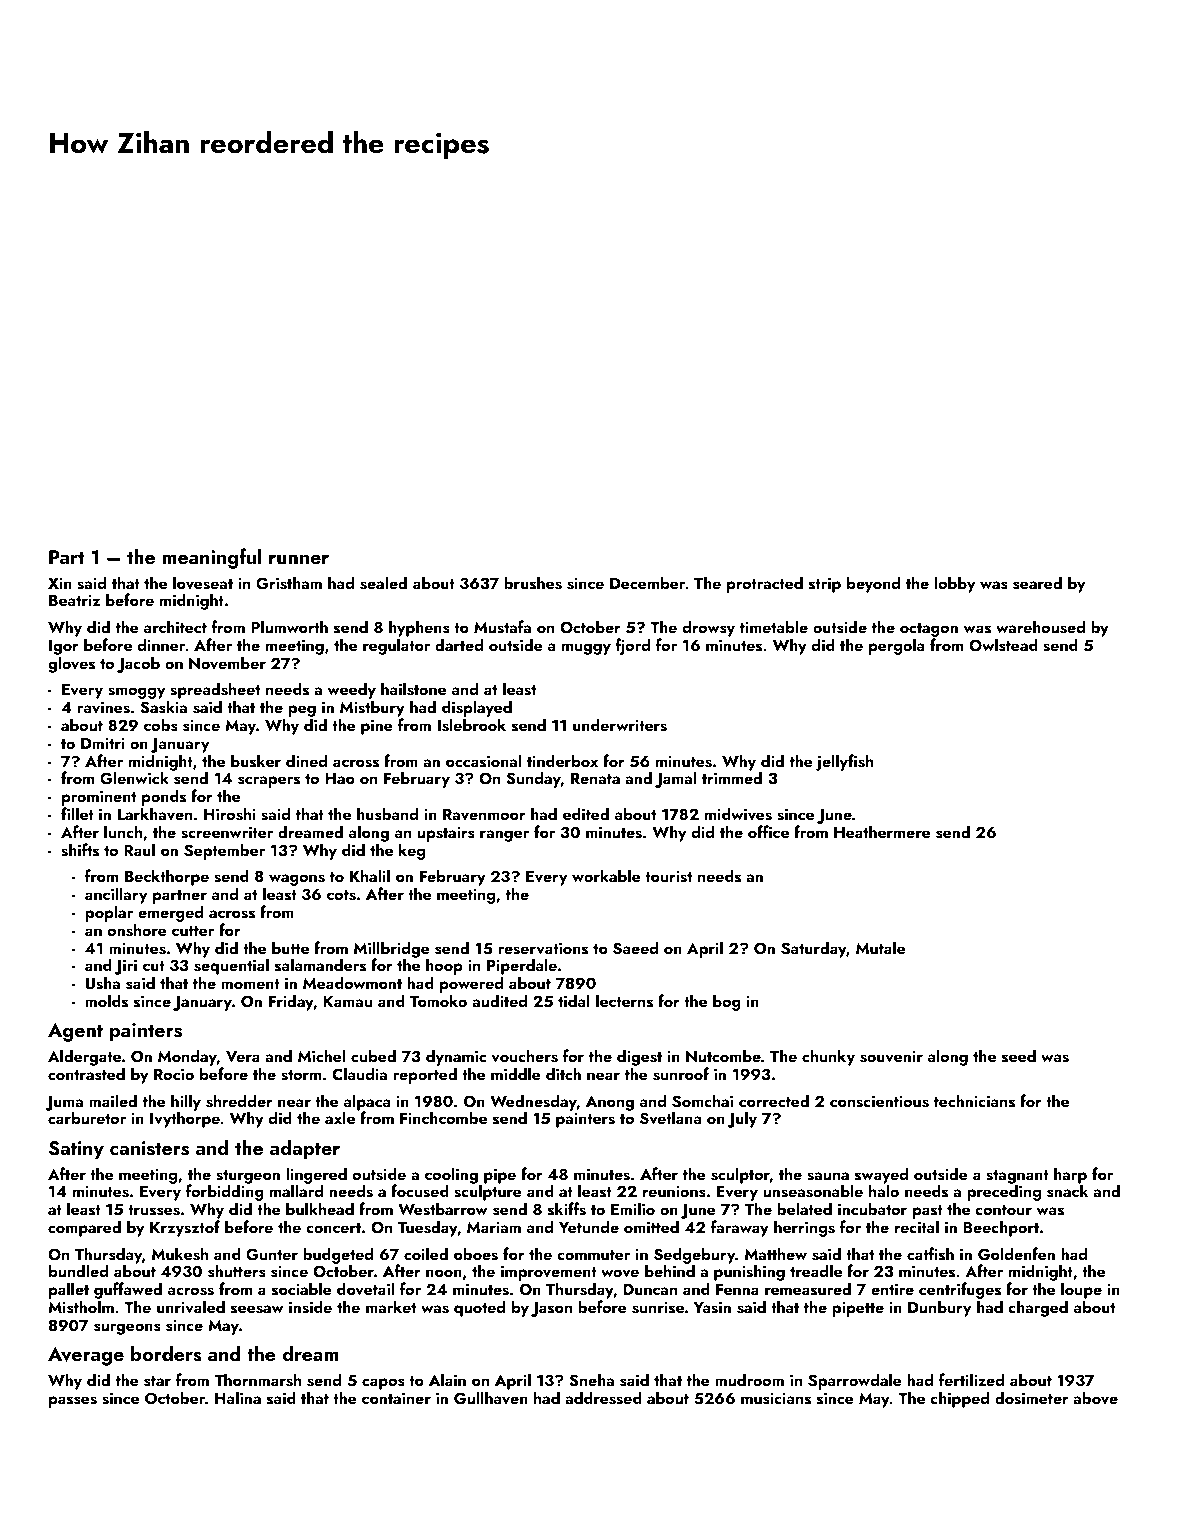 The width and height of the screenshot is (1179, 1526). What do you see at coordinates (695, 1256) in the screenshot?
I see `Sedgebury` at bounding box center [695, 1256].
